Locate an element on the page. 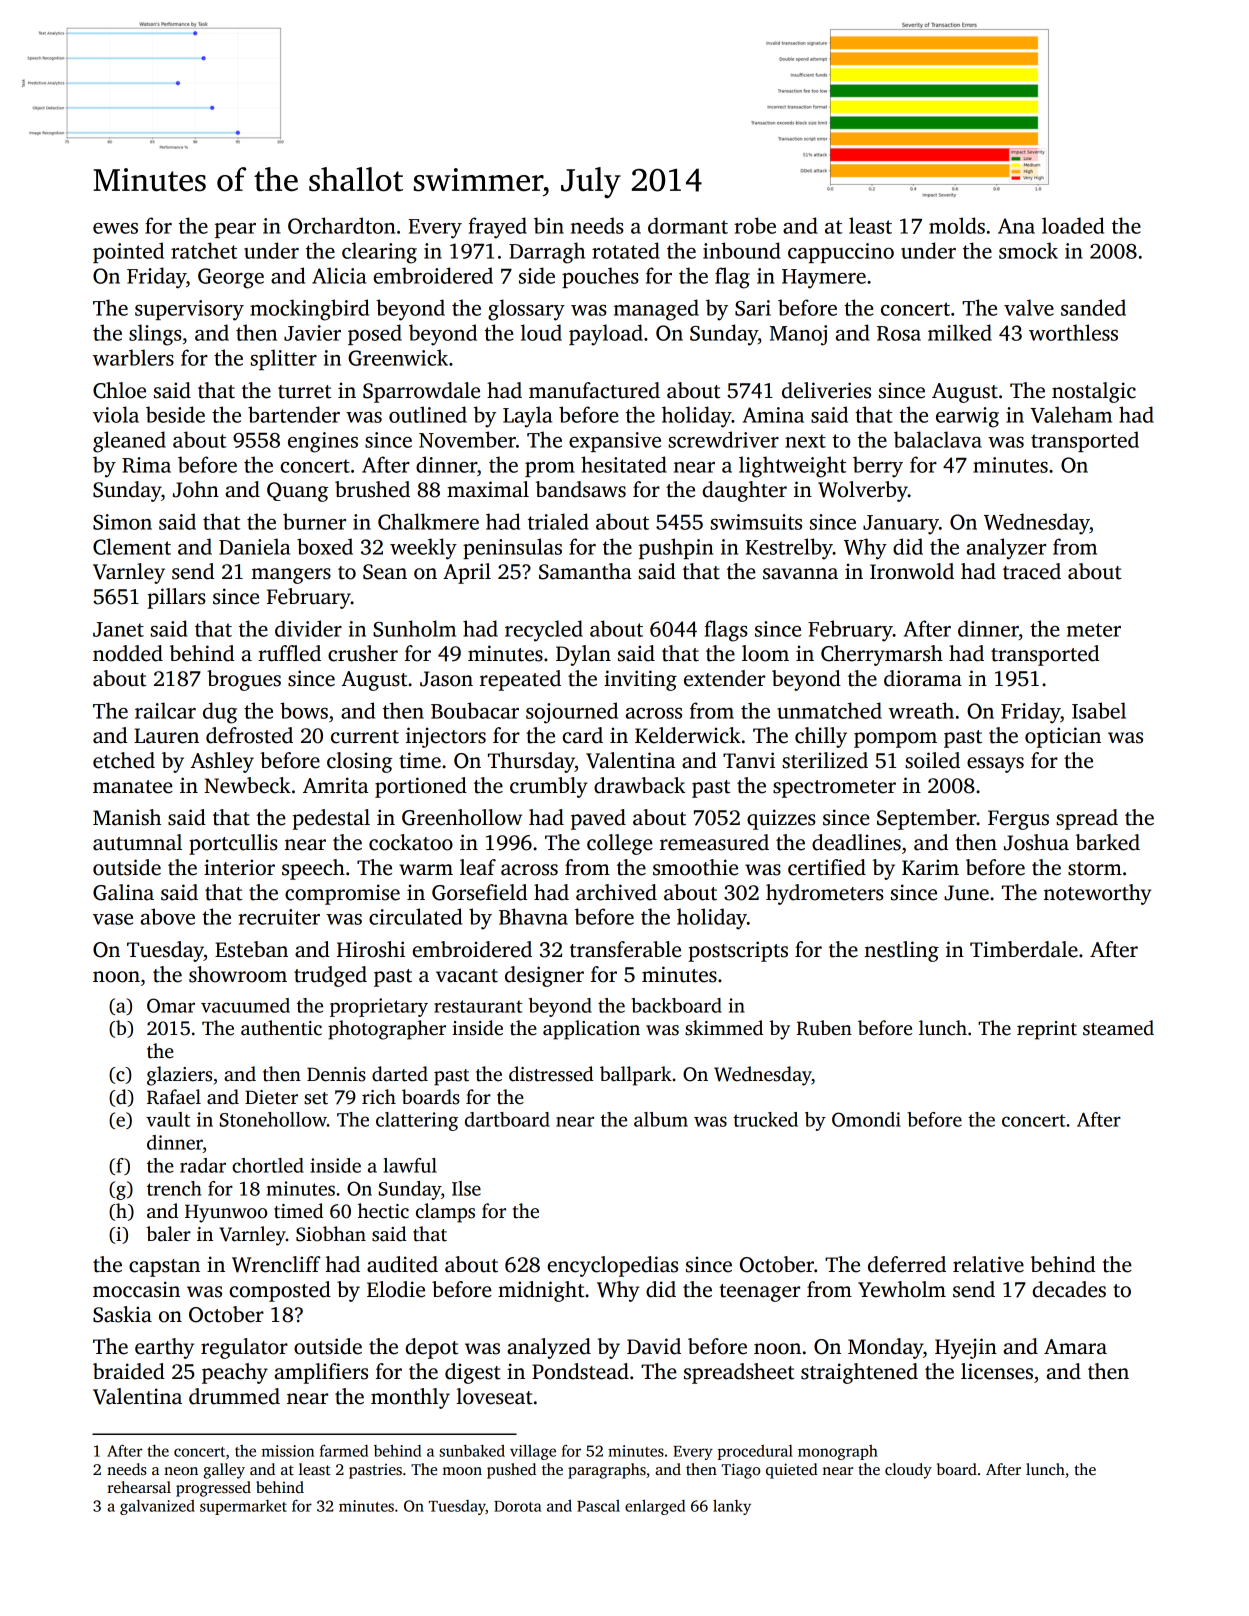 The image size is (1249, 1616). vault is located at coordinates (168, 1119).
